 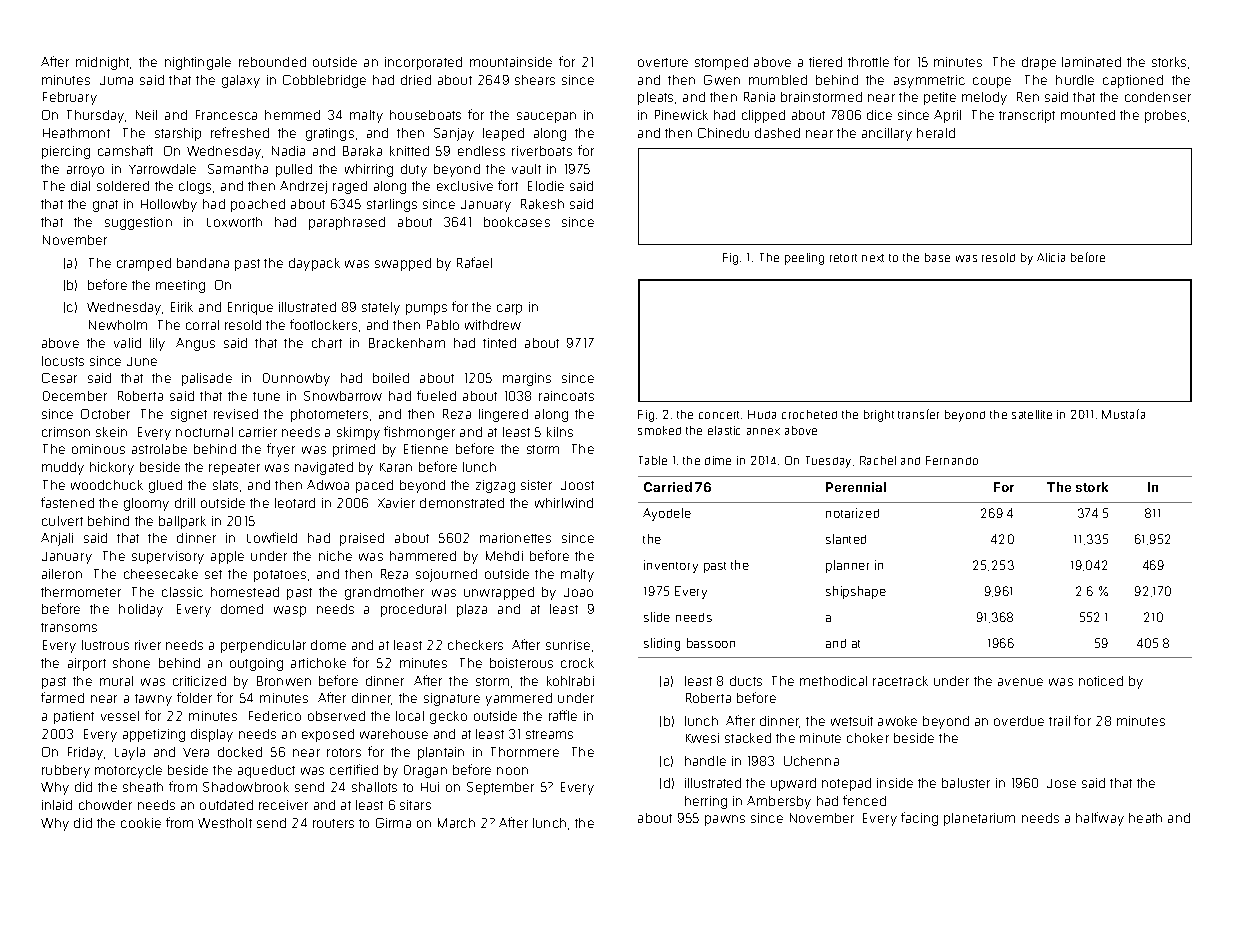 I want to click on Snowbarrow, so click(x=343, y=396).
